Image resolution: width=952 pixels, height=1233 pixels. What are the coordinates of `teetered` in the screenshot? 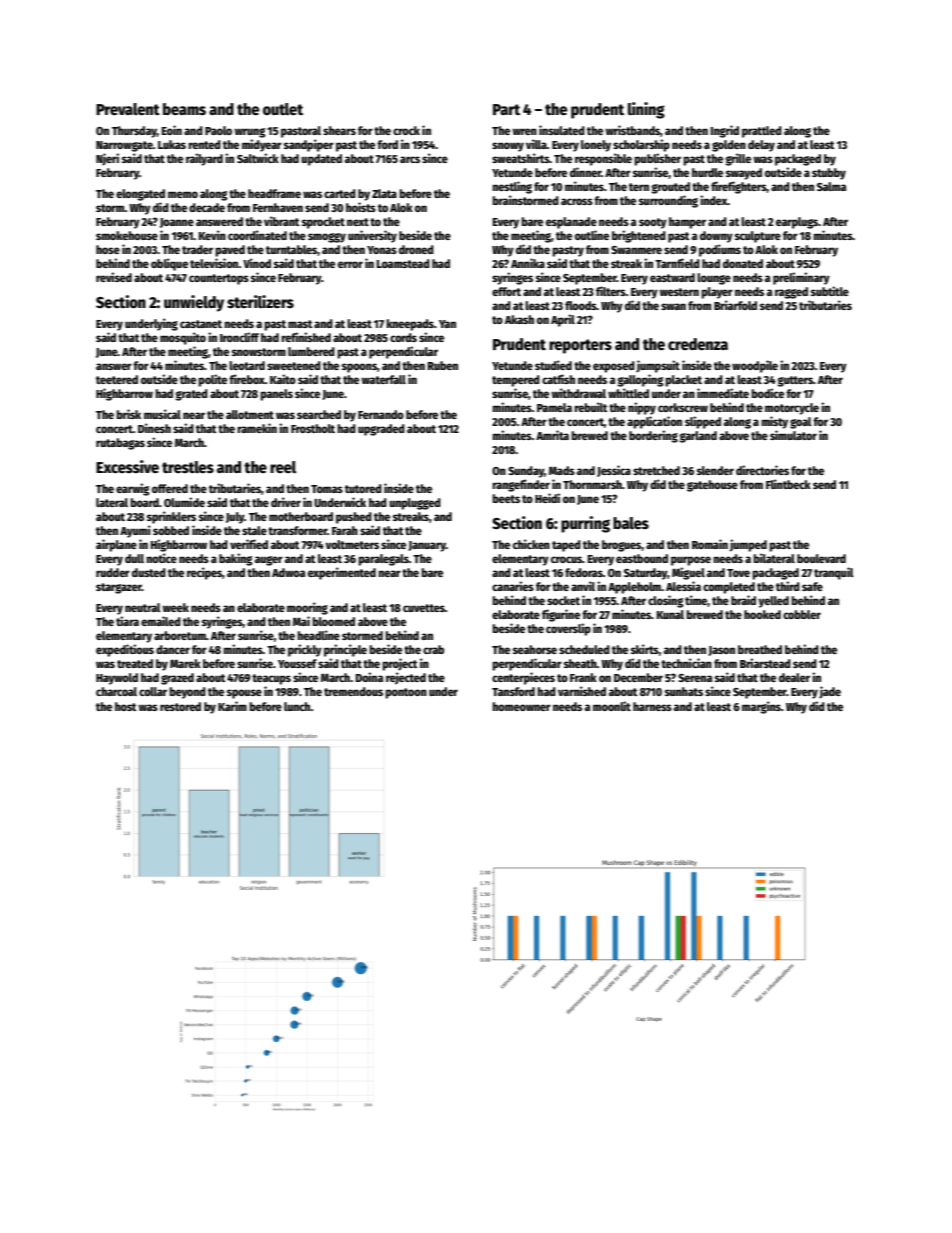 It's located at (117, 379).
